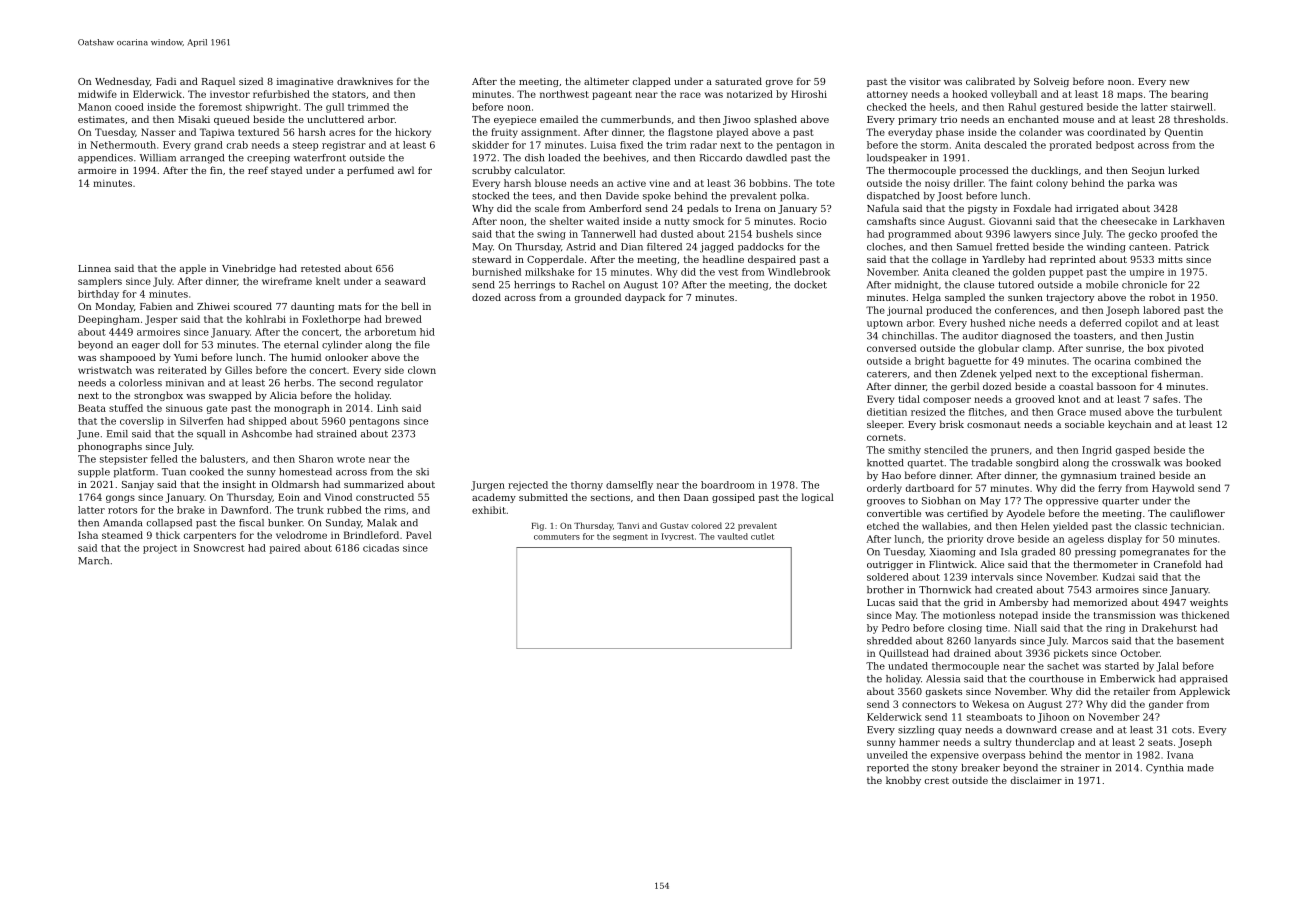 Image resolution: width=1308 pixels, height=924 pixels. What do you see at coordinates (156, 306) in the screenshot?
I see `Fabien` at bounding box center [156, 306].
